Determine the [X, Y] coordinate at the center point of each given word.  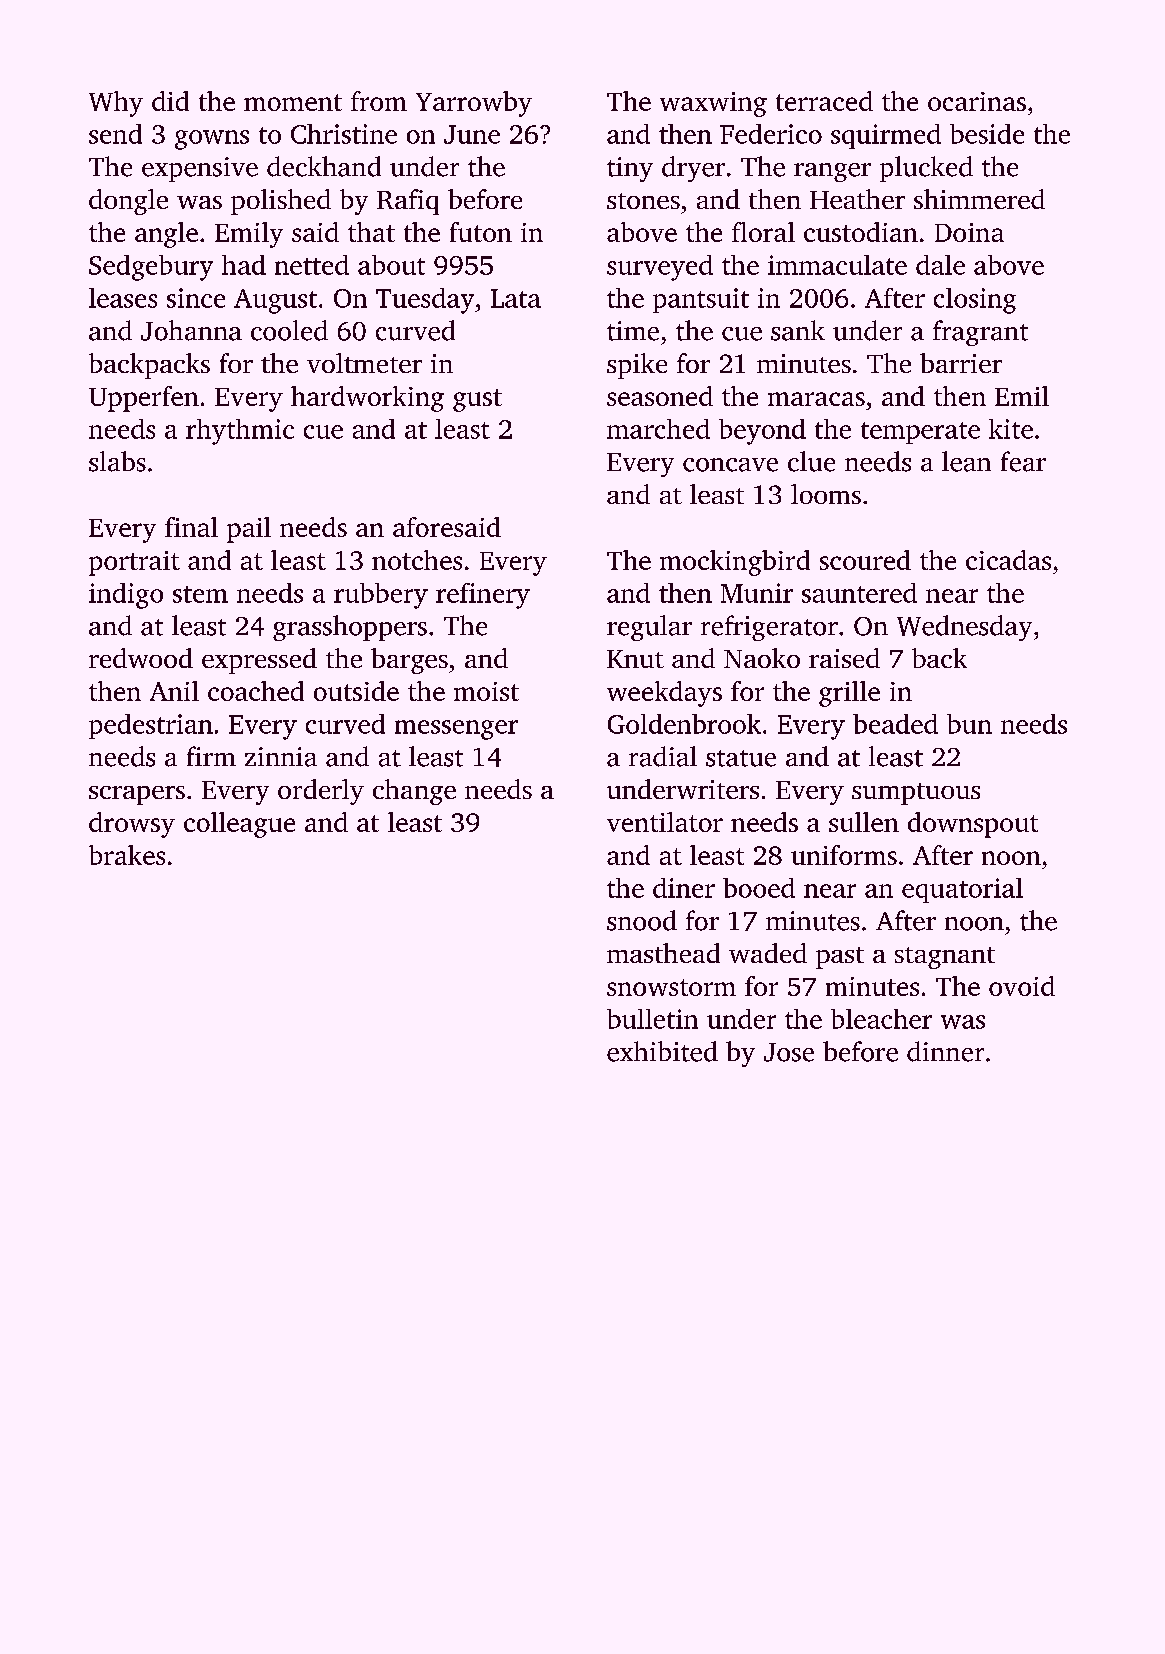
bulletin [652, 1019]
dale [940, 265]
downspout [973, 825]
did [170, 101]
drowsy [132, 825]
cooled [289, 330]
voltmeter [364, 363]
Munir [757, 593]
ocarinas [977, 101]
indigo [126, 596]
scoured [865, 560]
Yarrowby [474, 104]
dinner [945, 1051]
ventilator [665, 822]
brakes [127, 855]
